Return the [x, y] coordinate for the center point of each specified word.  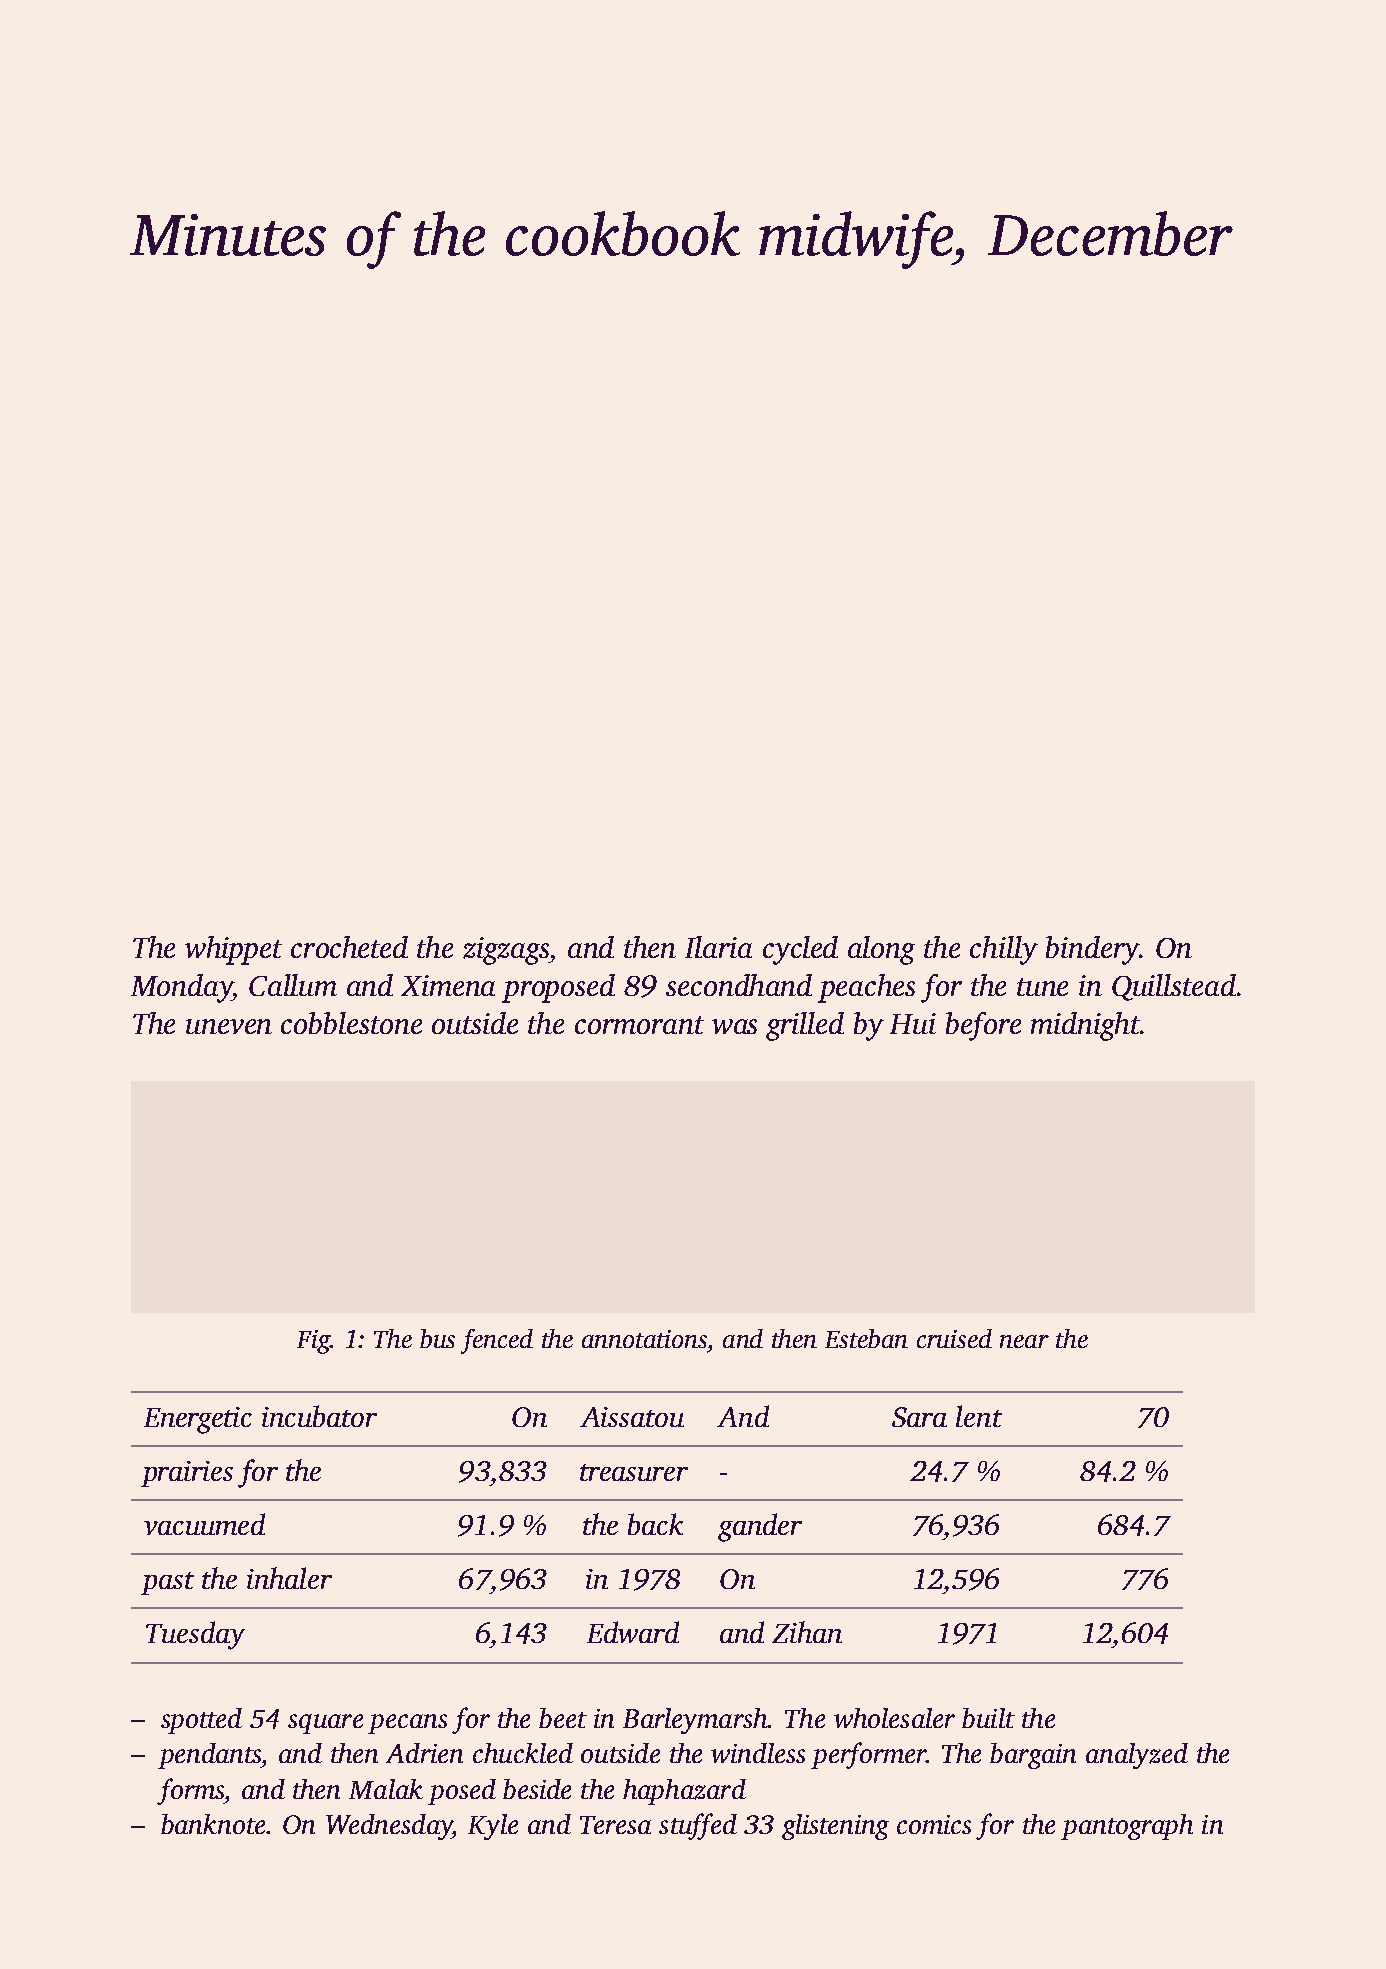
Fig [313, 1342]
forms [191, 1791]
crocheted [349, 947]
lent [979, 1416]
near [1024, 1341]
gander [760, 1527]
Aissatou [632, 1417]
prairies [187, 1474]
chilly [1004, 950]
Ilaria [718, 947]
